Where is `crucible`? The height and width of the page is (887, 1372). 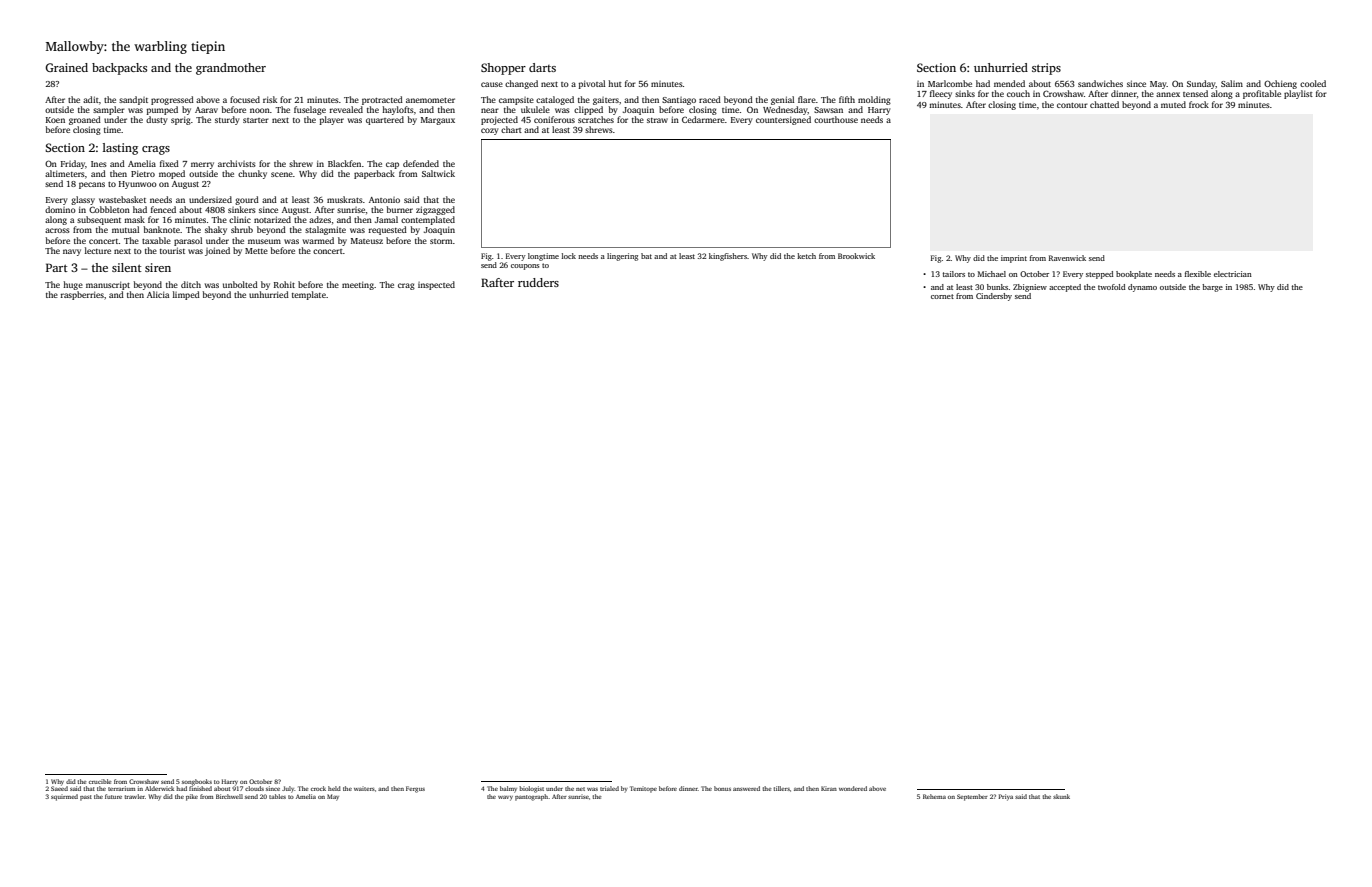 crucible is located at coordinates (100, 781).
